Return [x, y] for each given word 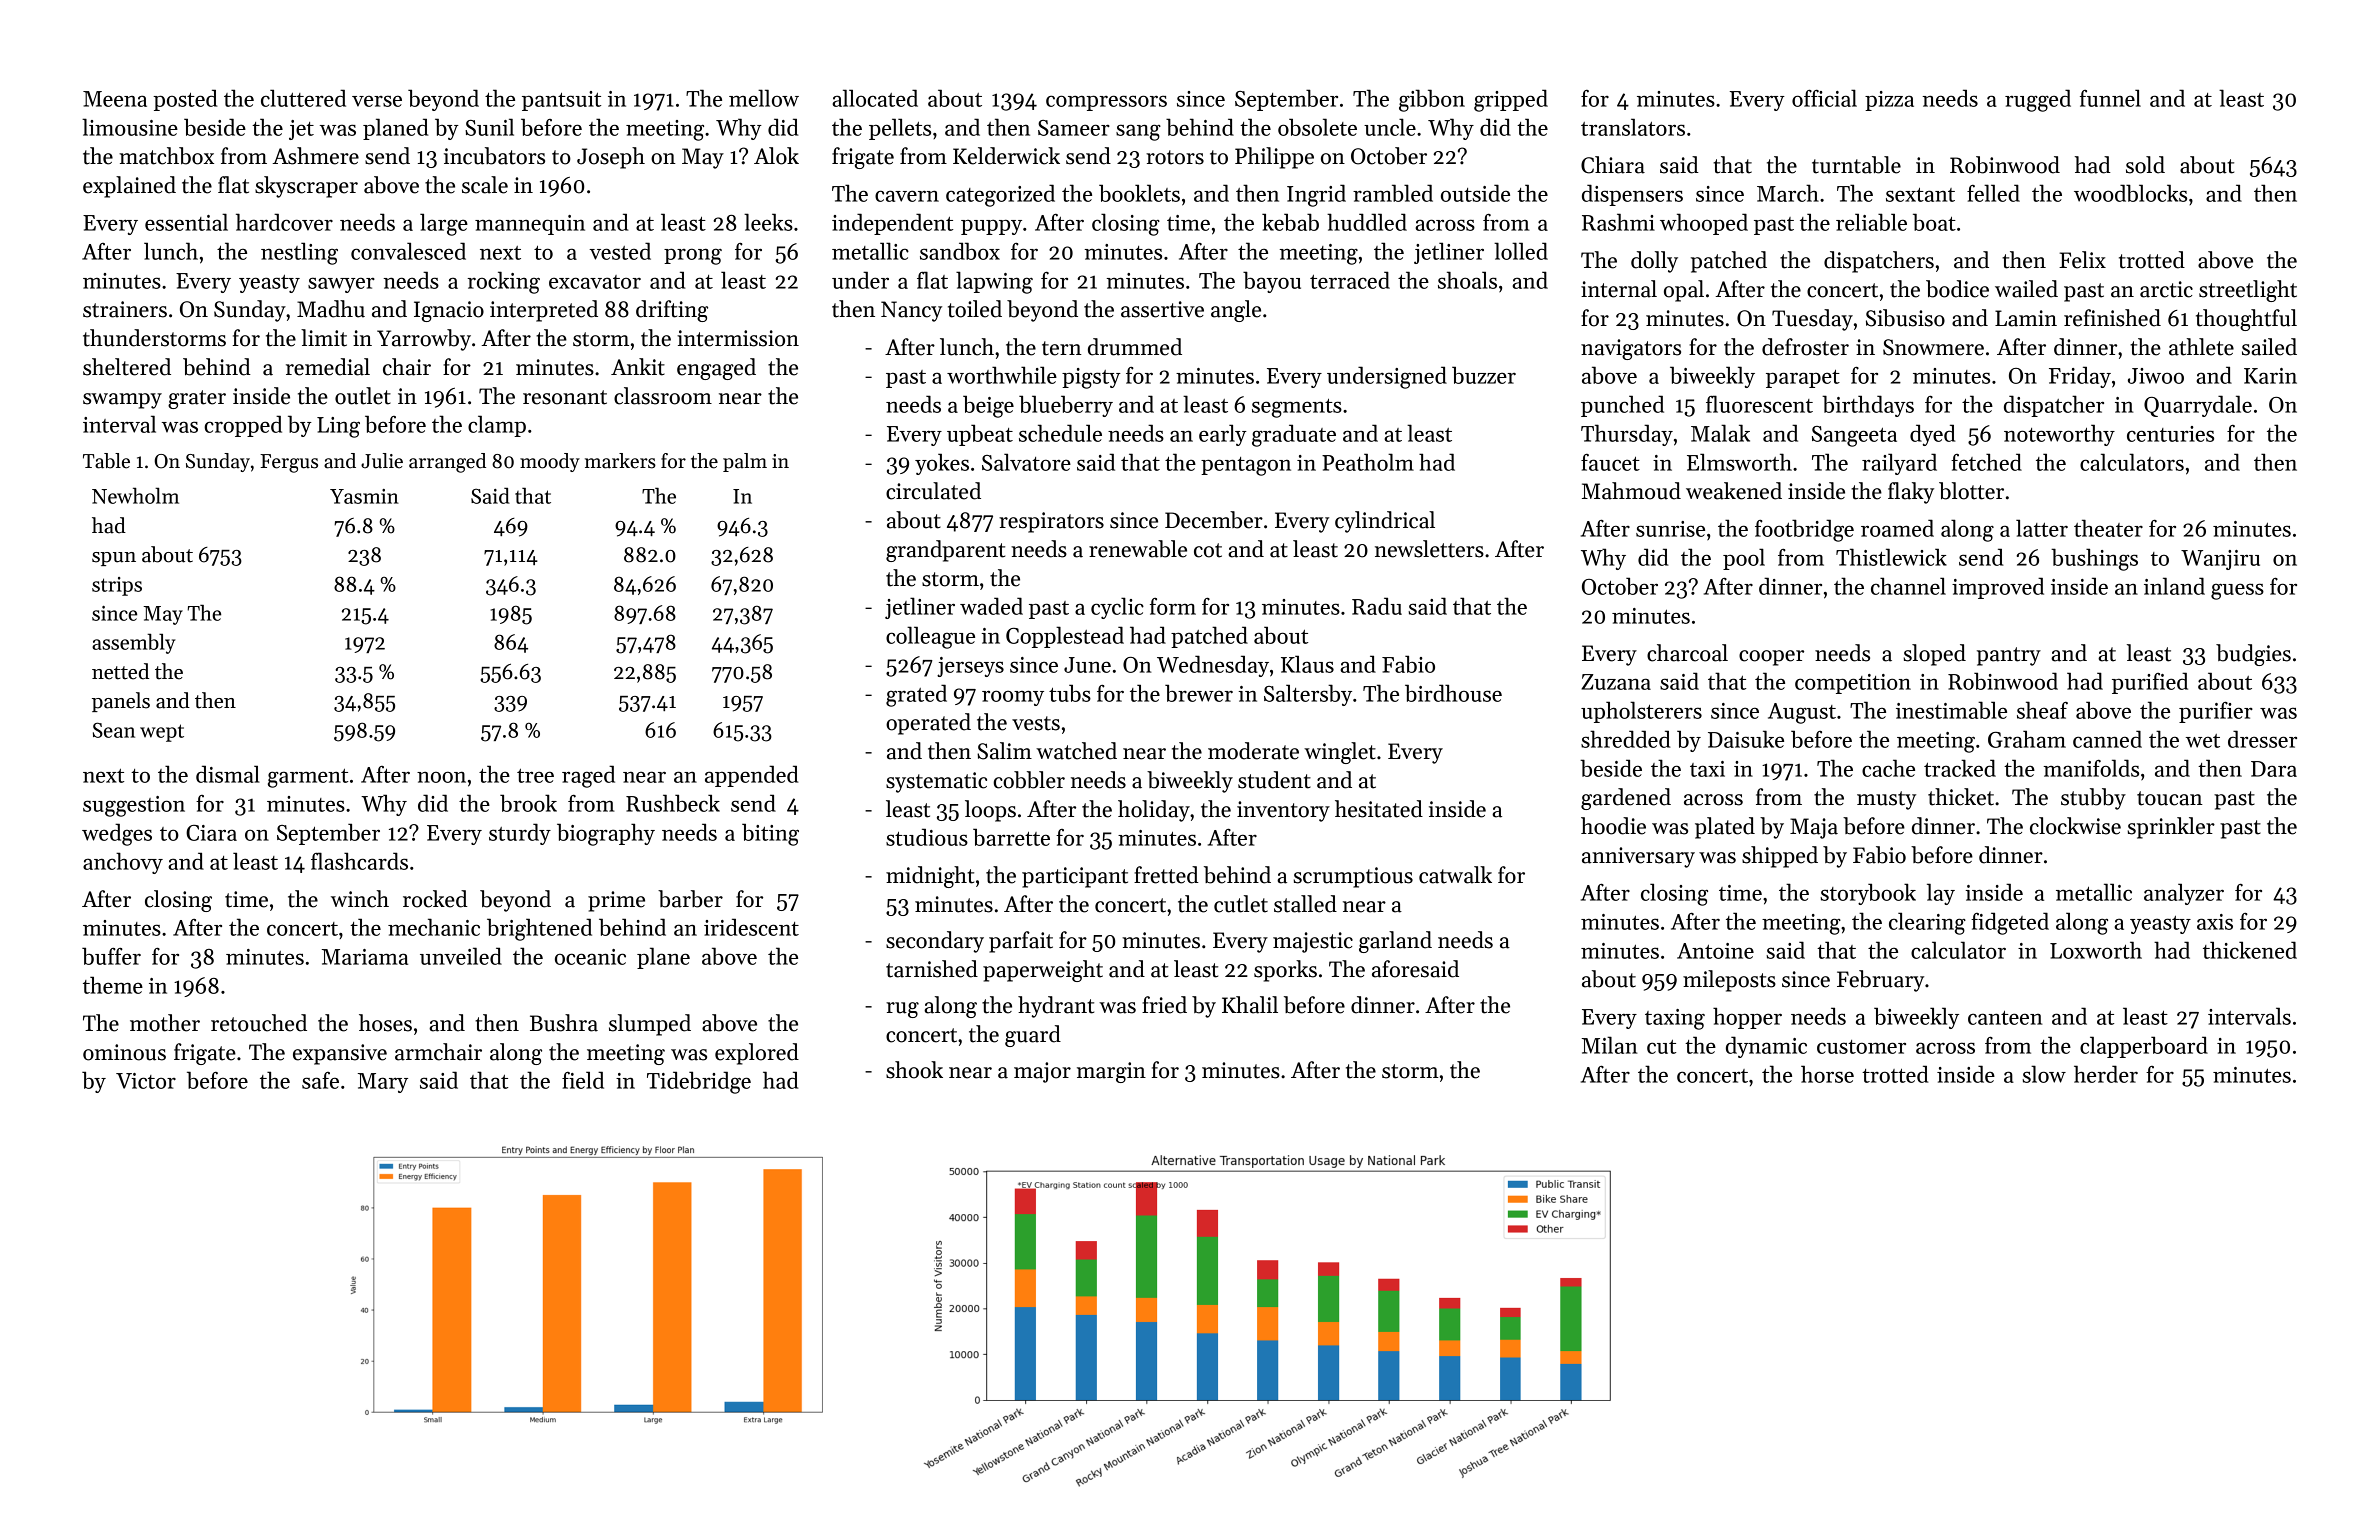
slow [2044, 1074]
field [583, 1080]
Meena [115, 99]
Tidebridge [699, 1082]
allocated [875, 98]
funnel [2110, 98]
